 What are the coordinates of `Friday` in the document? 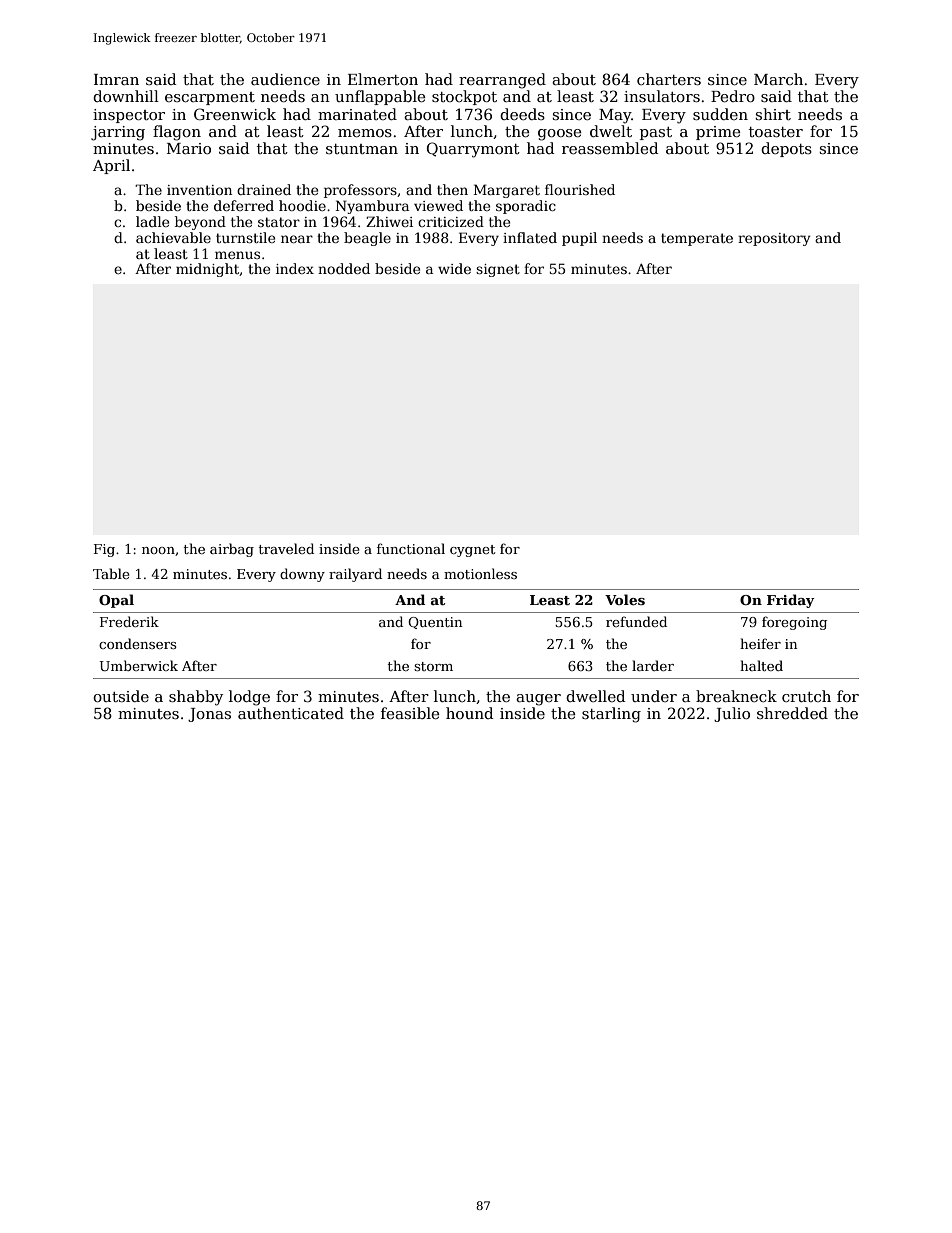 It's located at (790, 601).
